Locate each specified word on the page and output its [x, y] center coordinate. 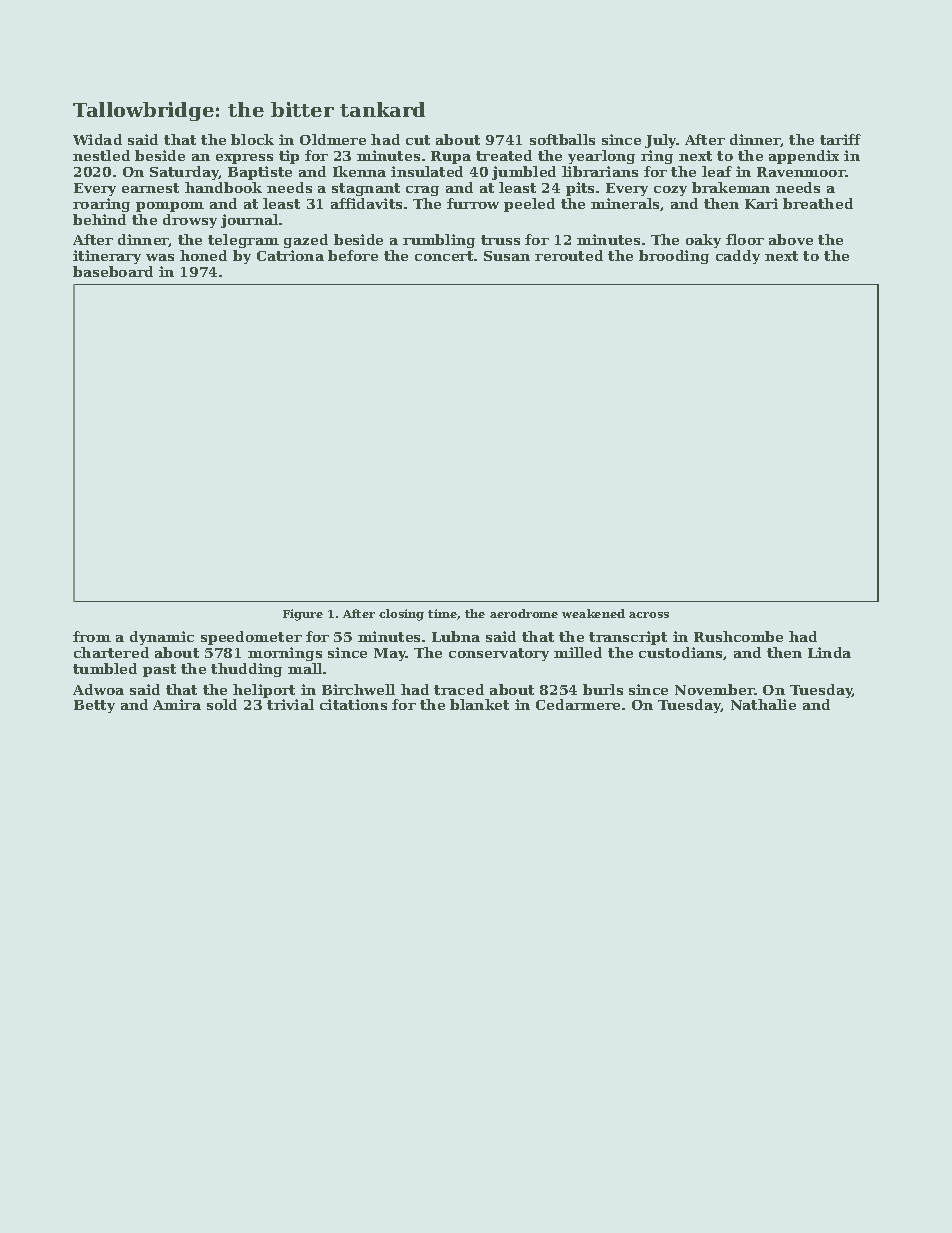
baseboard [113, 271]
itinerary [107, 257]
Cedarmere [578, 704]
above [791, 239]
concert [444, 256]
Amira [177, 704]
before [353, 255]
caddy [738, 257]
